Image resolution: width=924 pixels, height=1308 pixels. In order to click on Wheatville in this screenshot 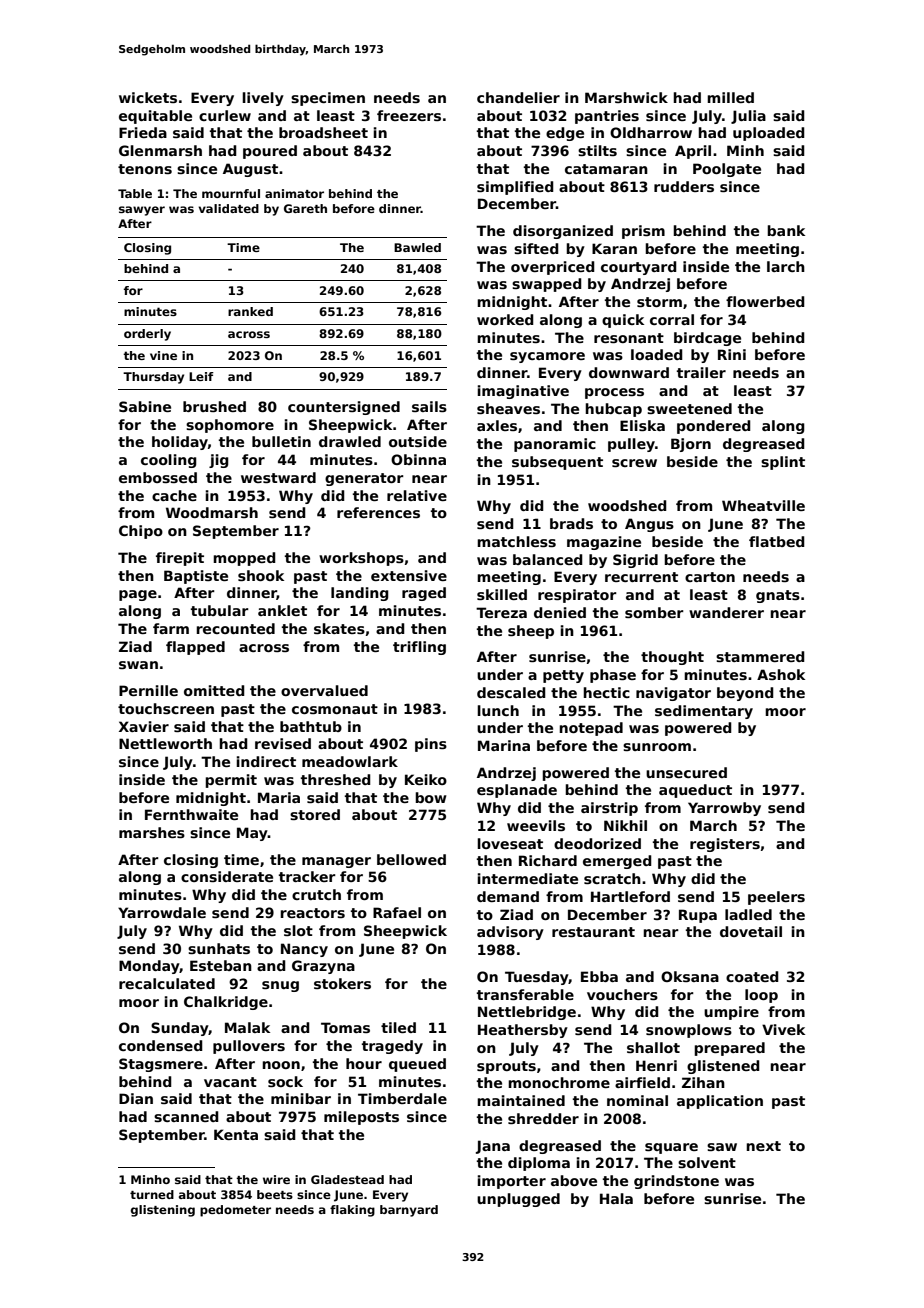, I will do `click(763, 505)`.
